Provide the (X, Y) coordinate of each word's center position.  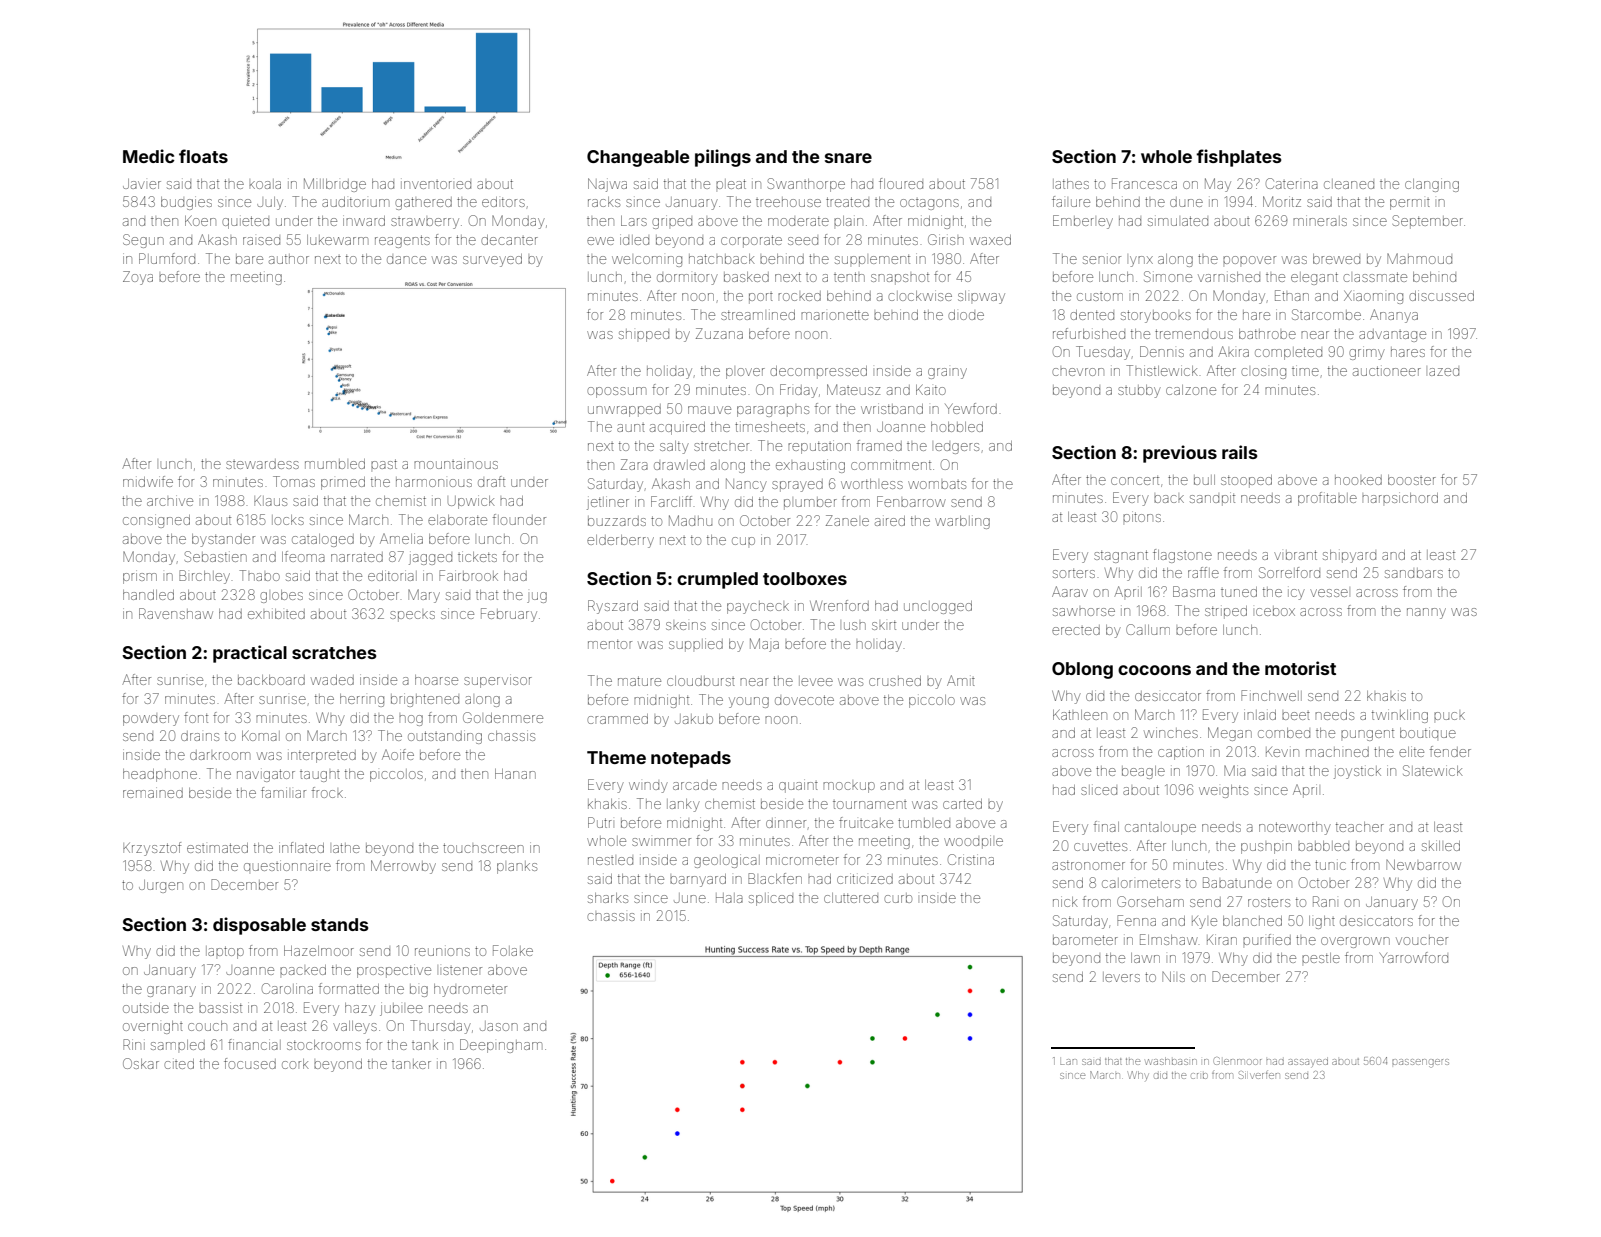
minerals (1320, 221)
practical (250, 654)
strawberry (425, 223)
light (1322, 922)
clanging (1432, 185)
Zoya (138, 278)
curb (898, 898)
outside (146, 1008)
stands (339, 924)
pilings (723, 158)
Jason (499, 1026)
